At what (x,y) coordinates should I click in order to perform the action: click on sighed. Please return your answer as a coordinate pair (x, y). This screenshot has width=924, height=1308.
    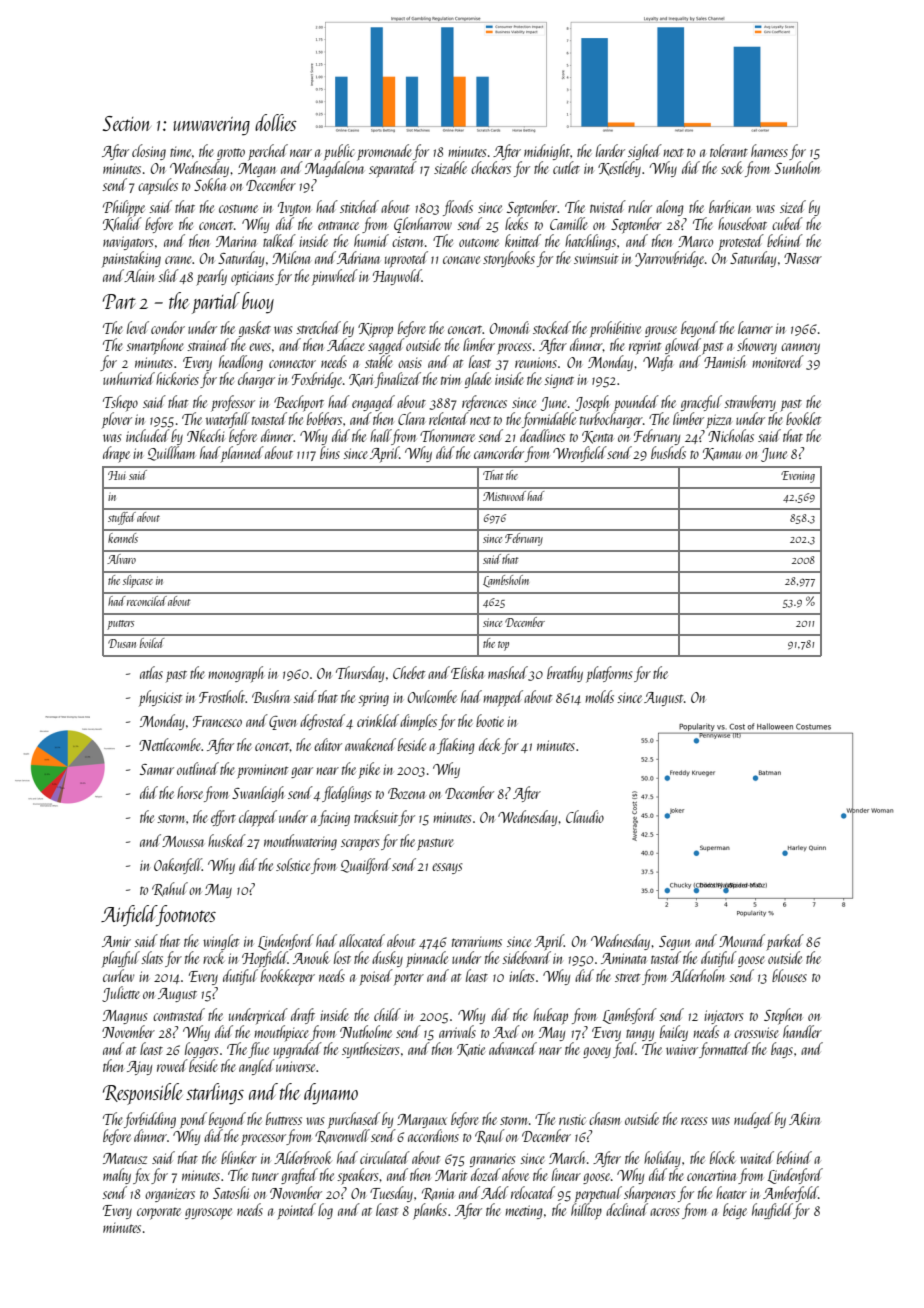
    Looking at the image, I should click on (645, 152).
